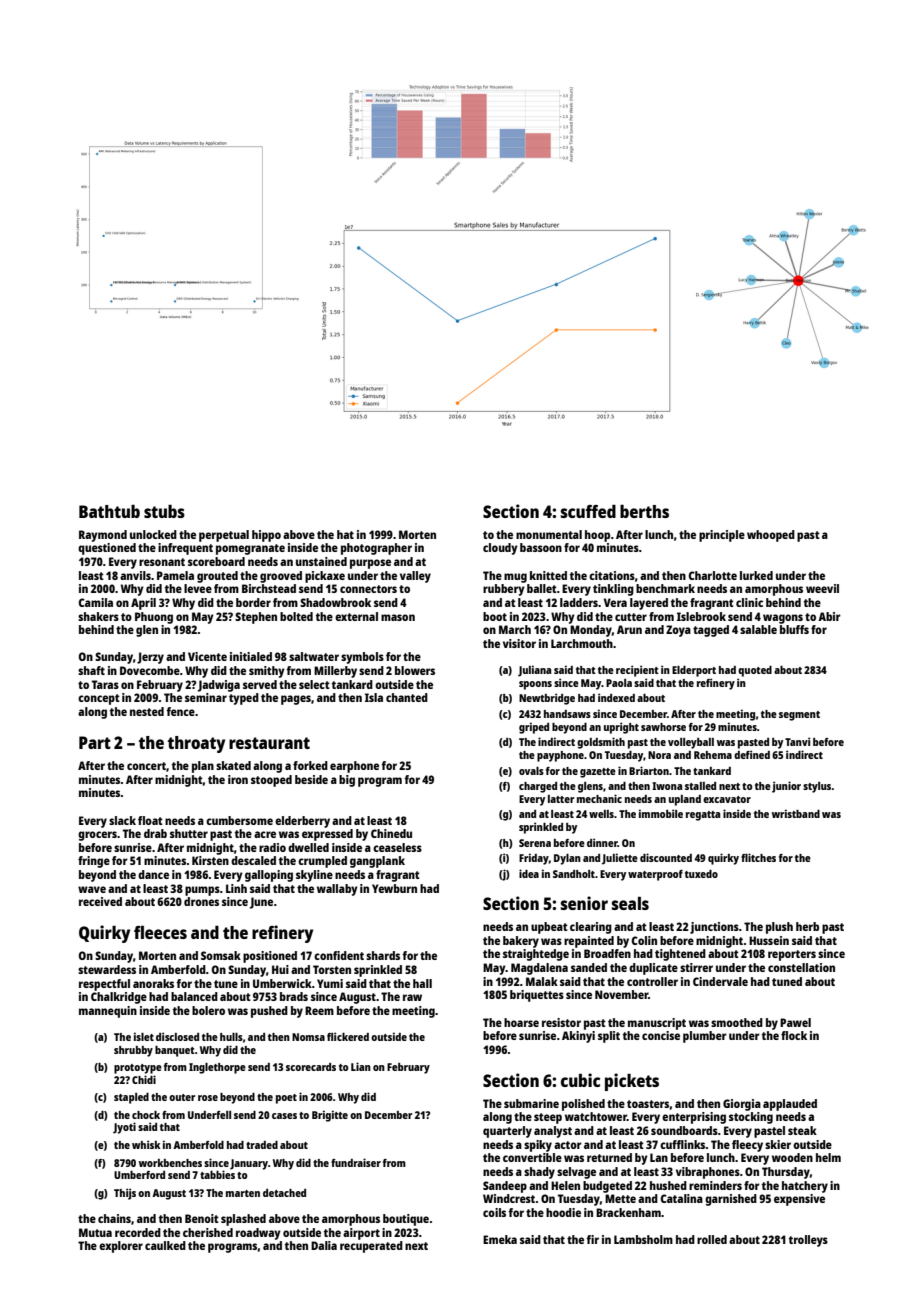  I want to click on explorer, so click(121, 1247).
